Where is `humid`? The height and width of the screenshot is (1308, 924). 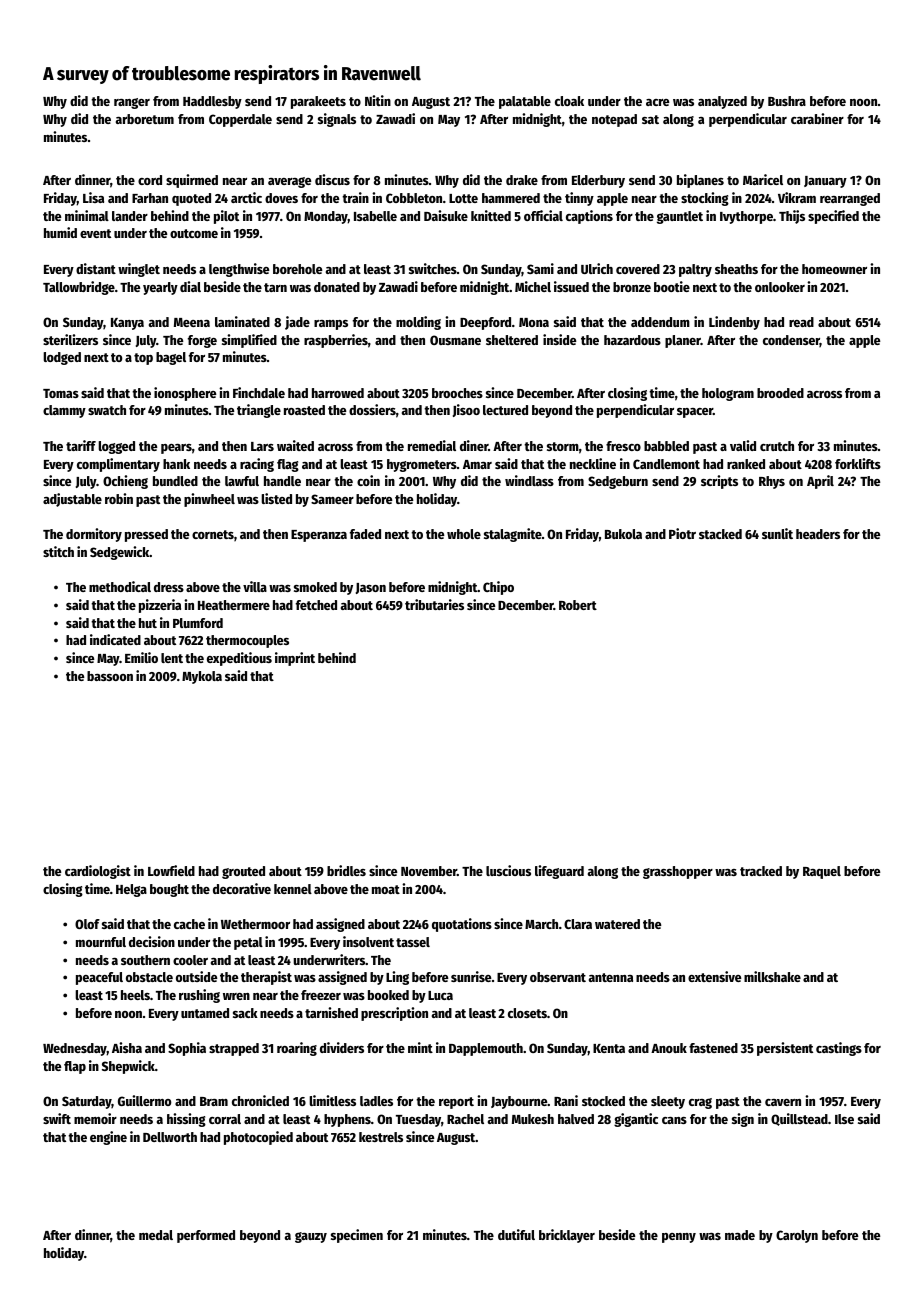 humid is located at coordinates (60, 232).
